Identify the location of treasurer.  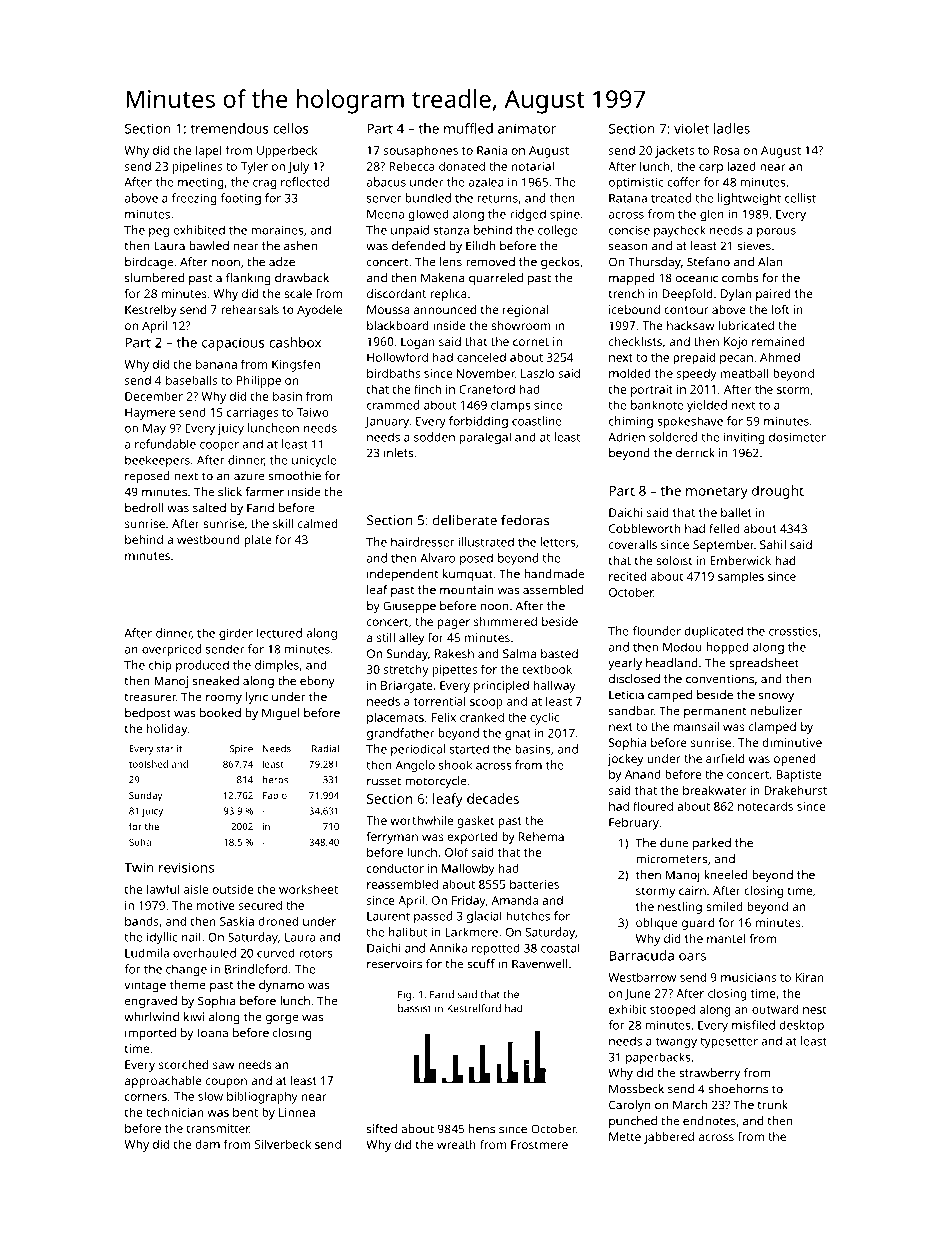
(150, 697).
